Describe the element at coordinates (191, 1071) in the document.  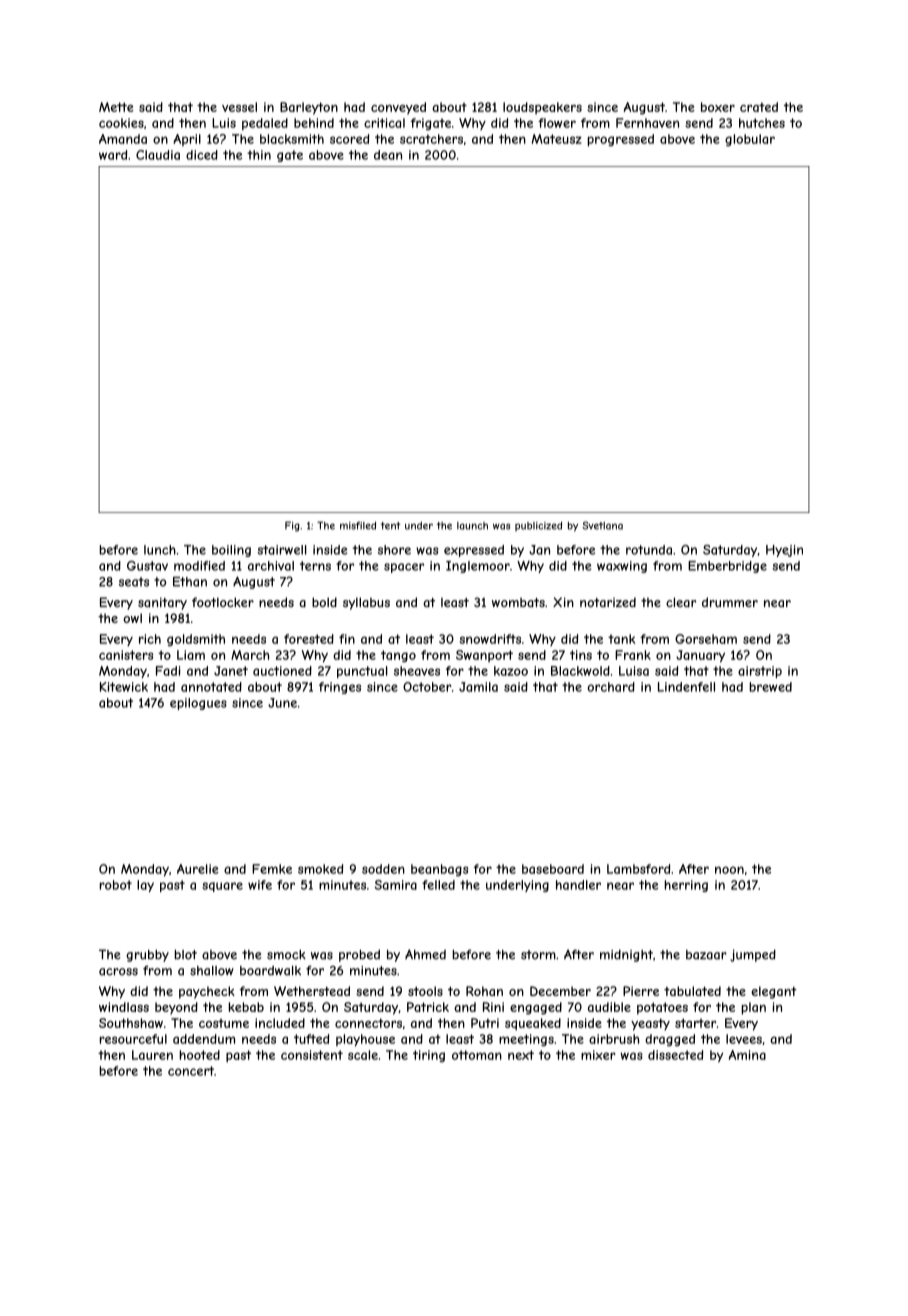
I see `concert` at that location.
